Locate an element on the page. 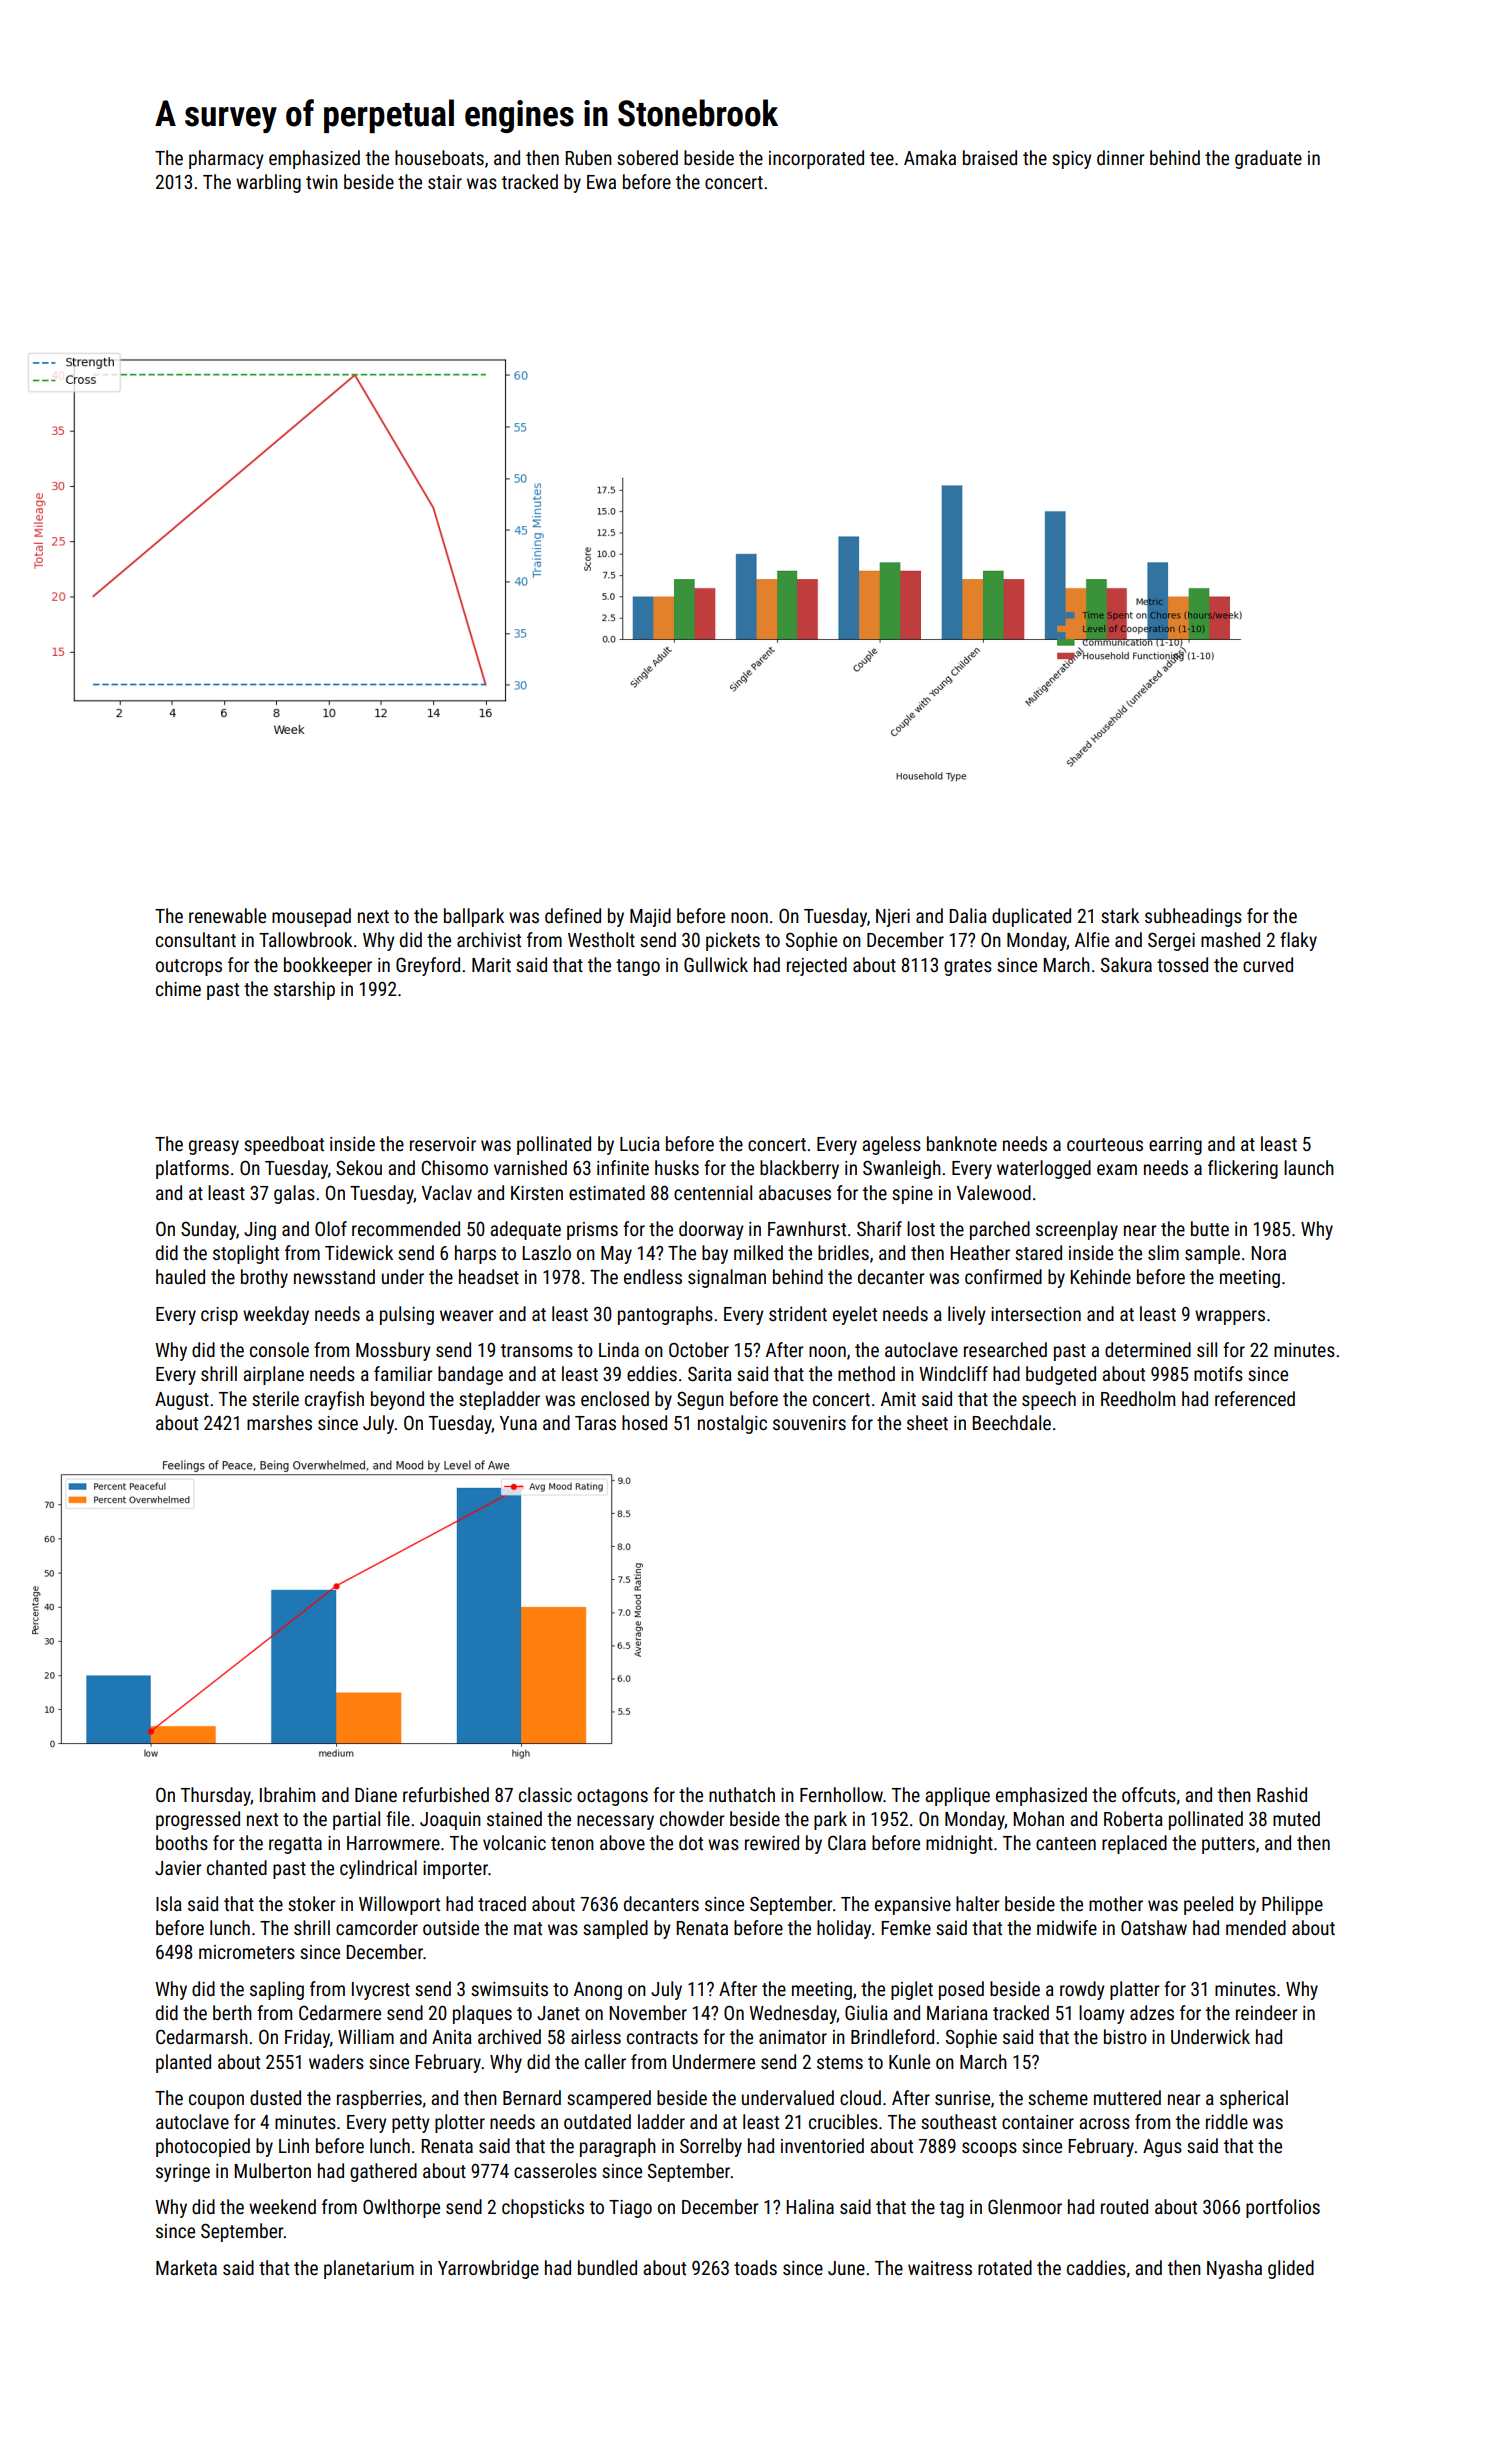 The height and width of the document is (2464, 1496). waitress is located at coordinates (940, 2268).
